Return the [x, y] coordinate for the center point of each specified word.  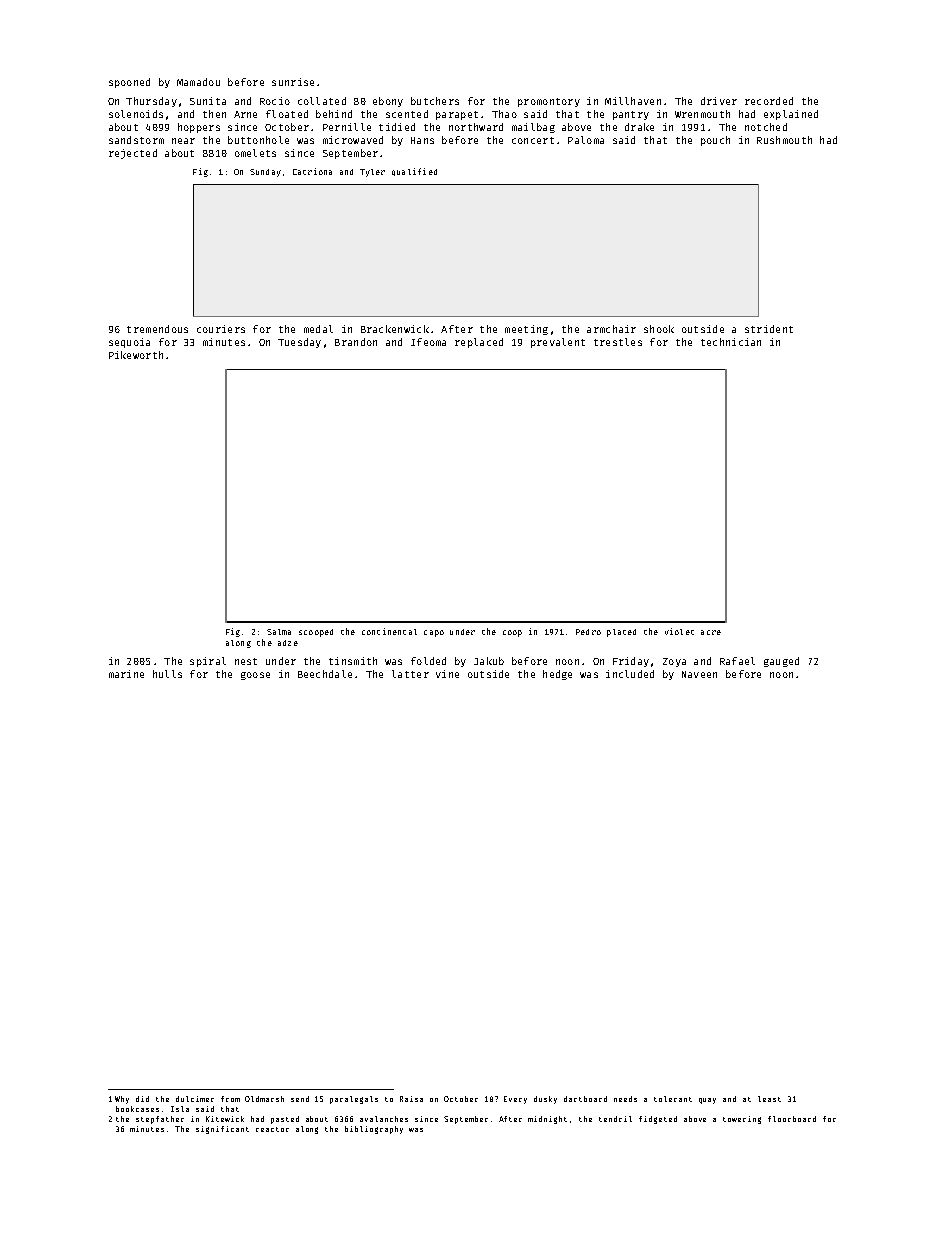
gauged [781, 662]
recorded [769, 101]
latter [410, 674]
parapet [457, 115]
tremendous [157, 329]
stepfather [160, 1120]
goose [255, 676]
